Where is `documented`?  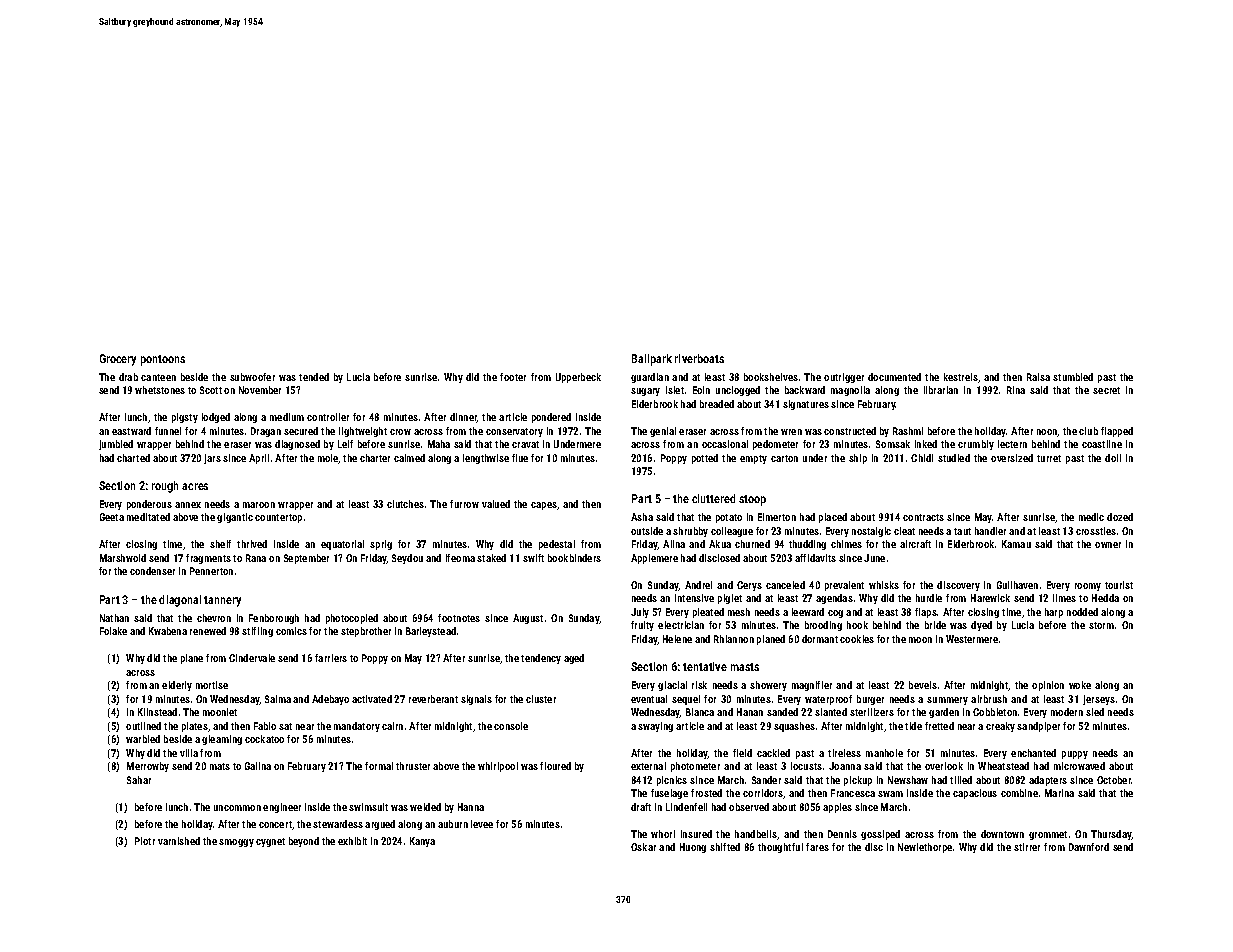
documented is located at coordinates (894, 377).
